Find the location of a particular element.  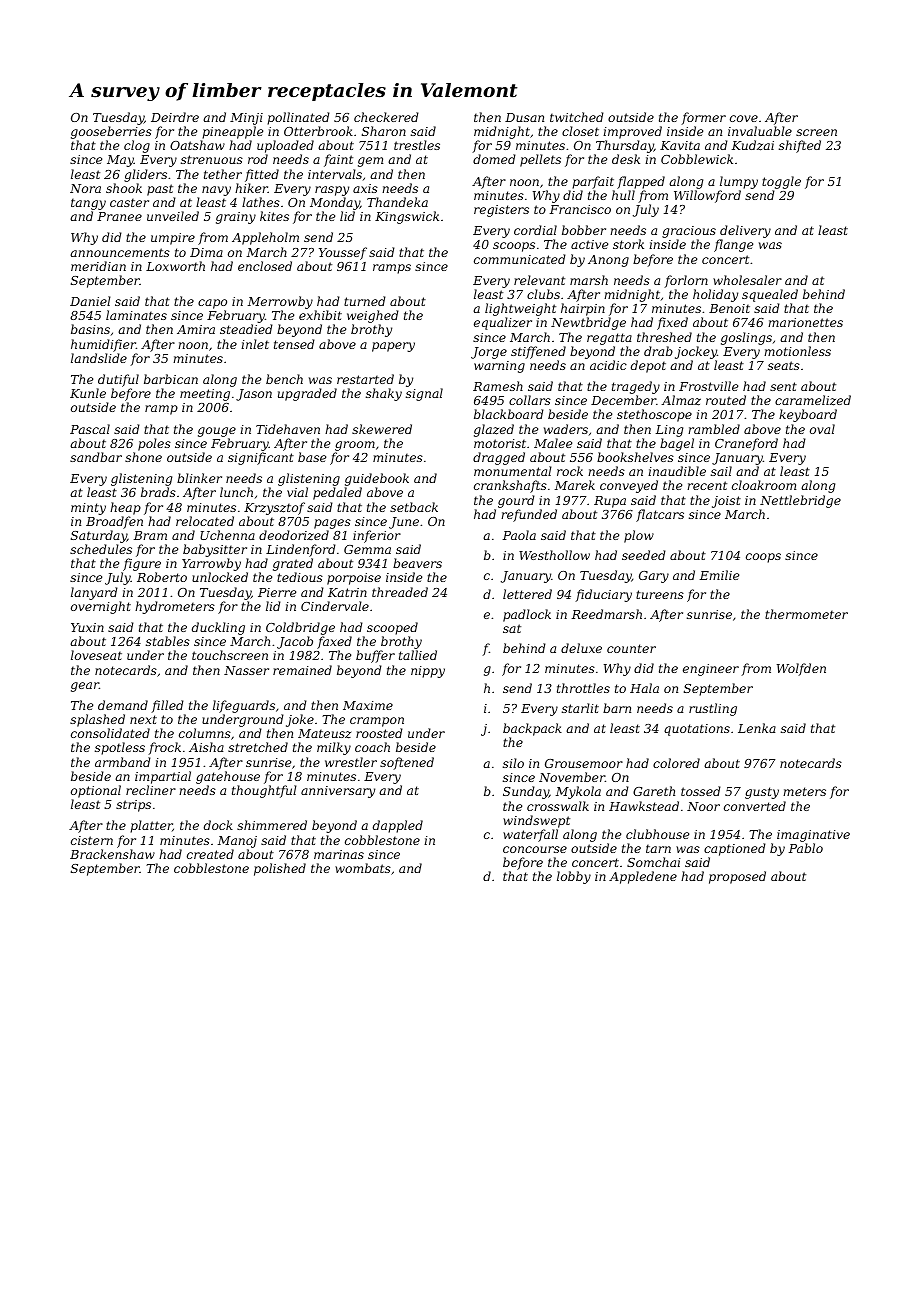

shifted is located at coordinates (800, 146).
